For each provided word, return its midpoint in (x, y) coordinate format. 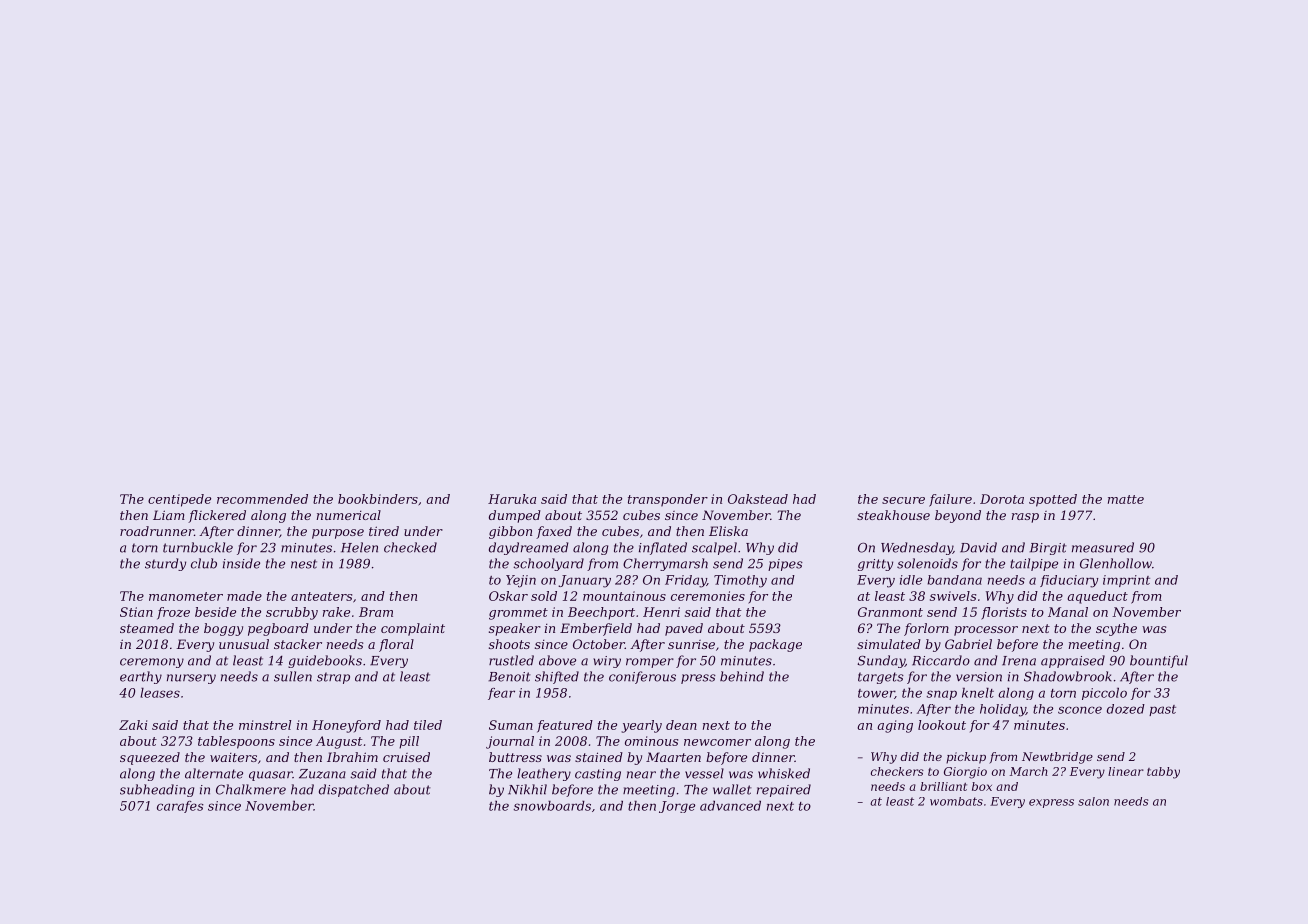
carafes (180, 807)
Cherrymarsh (665, 564)
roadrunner (157, 531)
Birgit (1048, 549)
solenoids (927, 563)
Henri (661, 612)
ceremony (152, 663)
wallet (732, 789)
